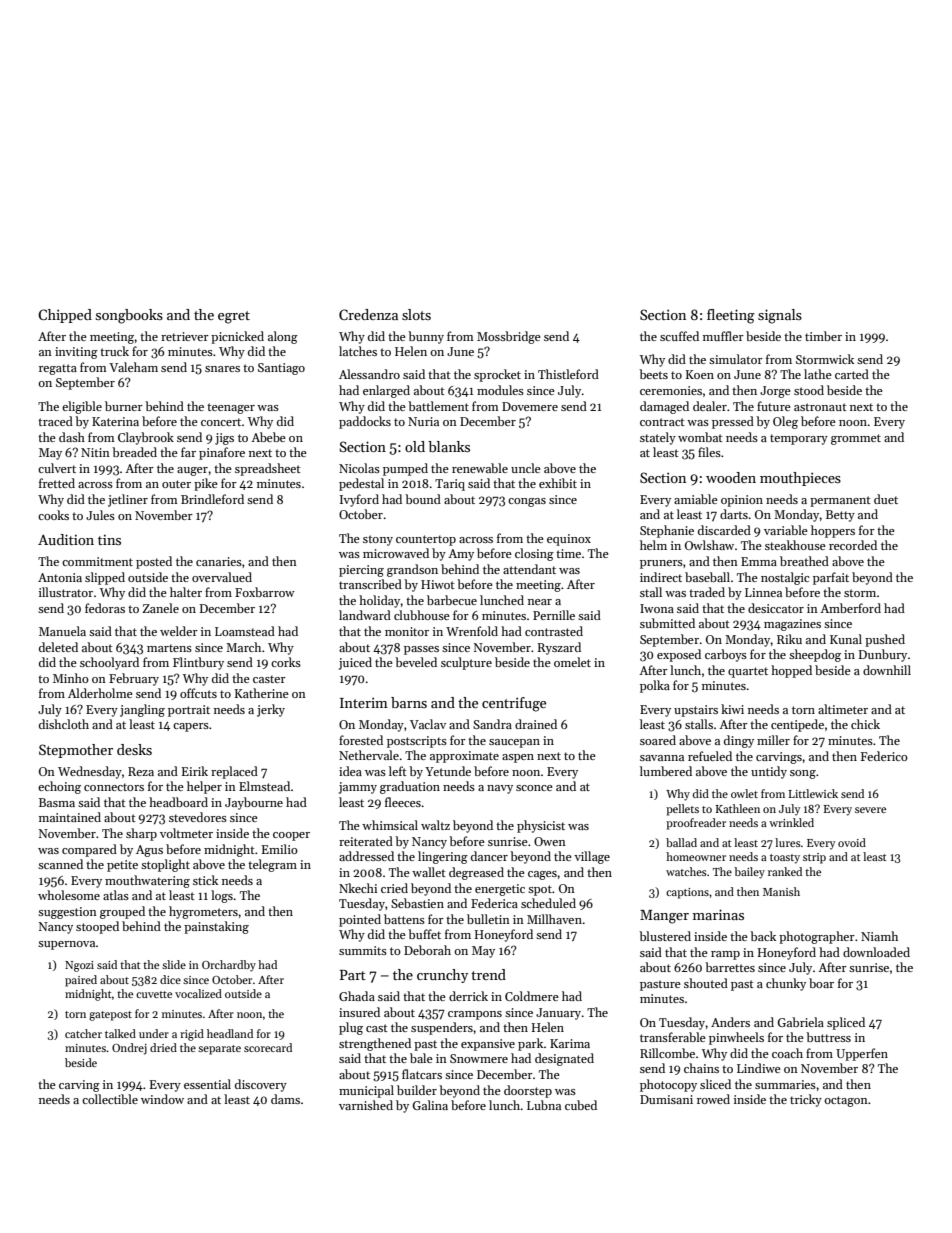 The image size is (952, 1233). I want to click on fleeting, so click(731, 316).
